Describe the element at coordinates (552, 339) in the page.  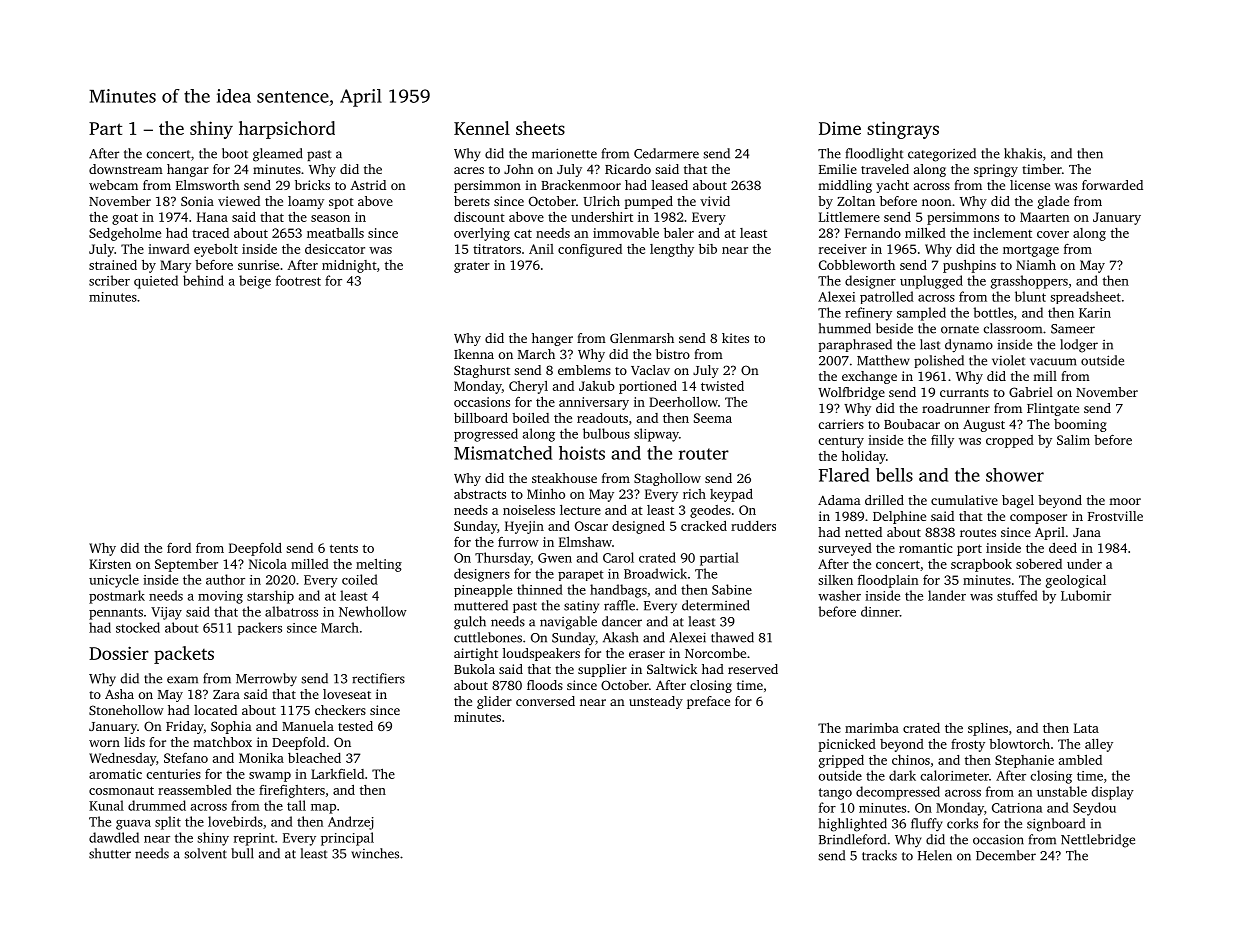
I see `hanger` at that location.
